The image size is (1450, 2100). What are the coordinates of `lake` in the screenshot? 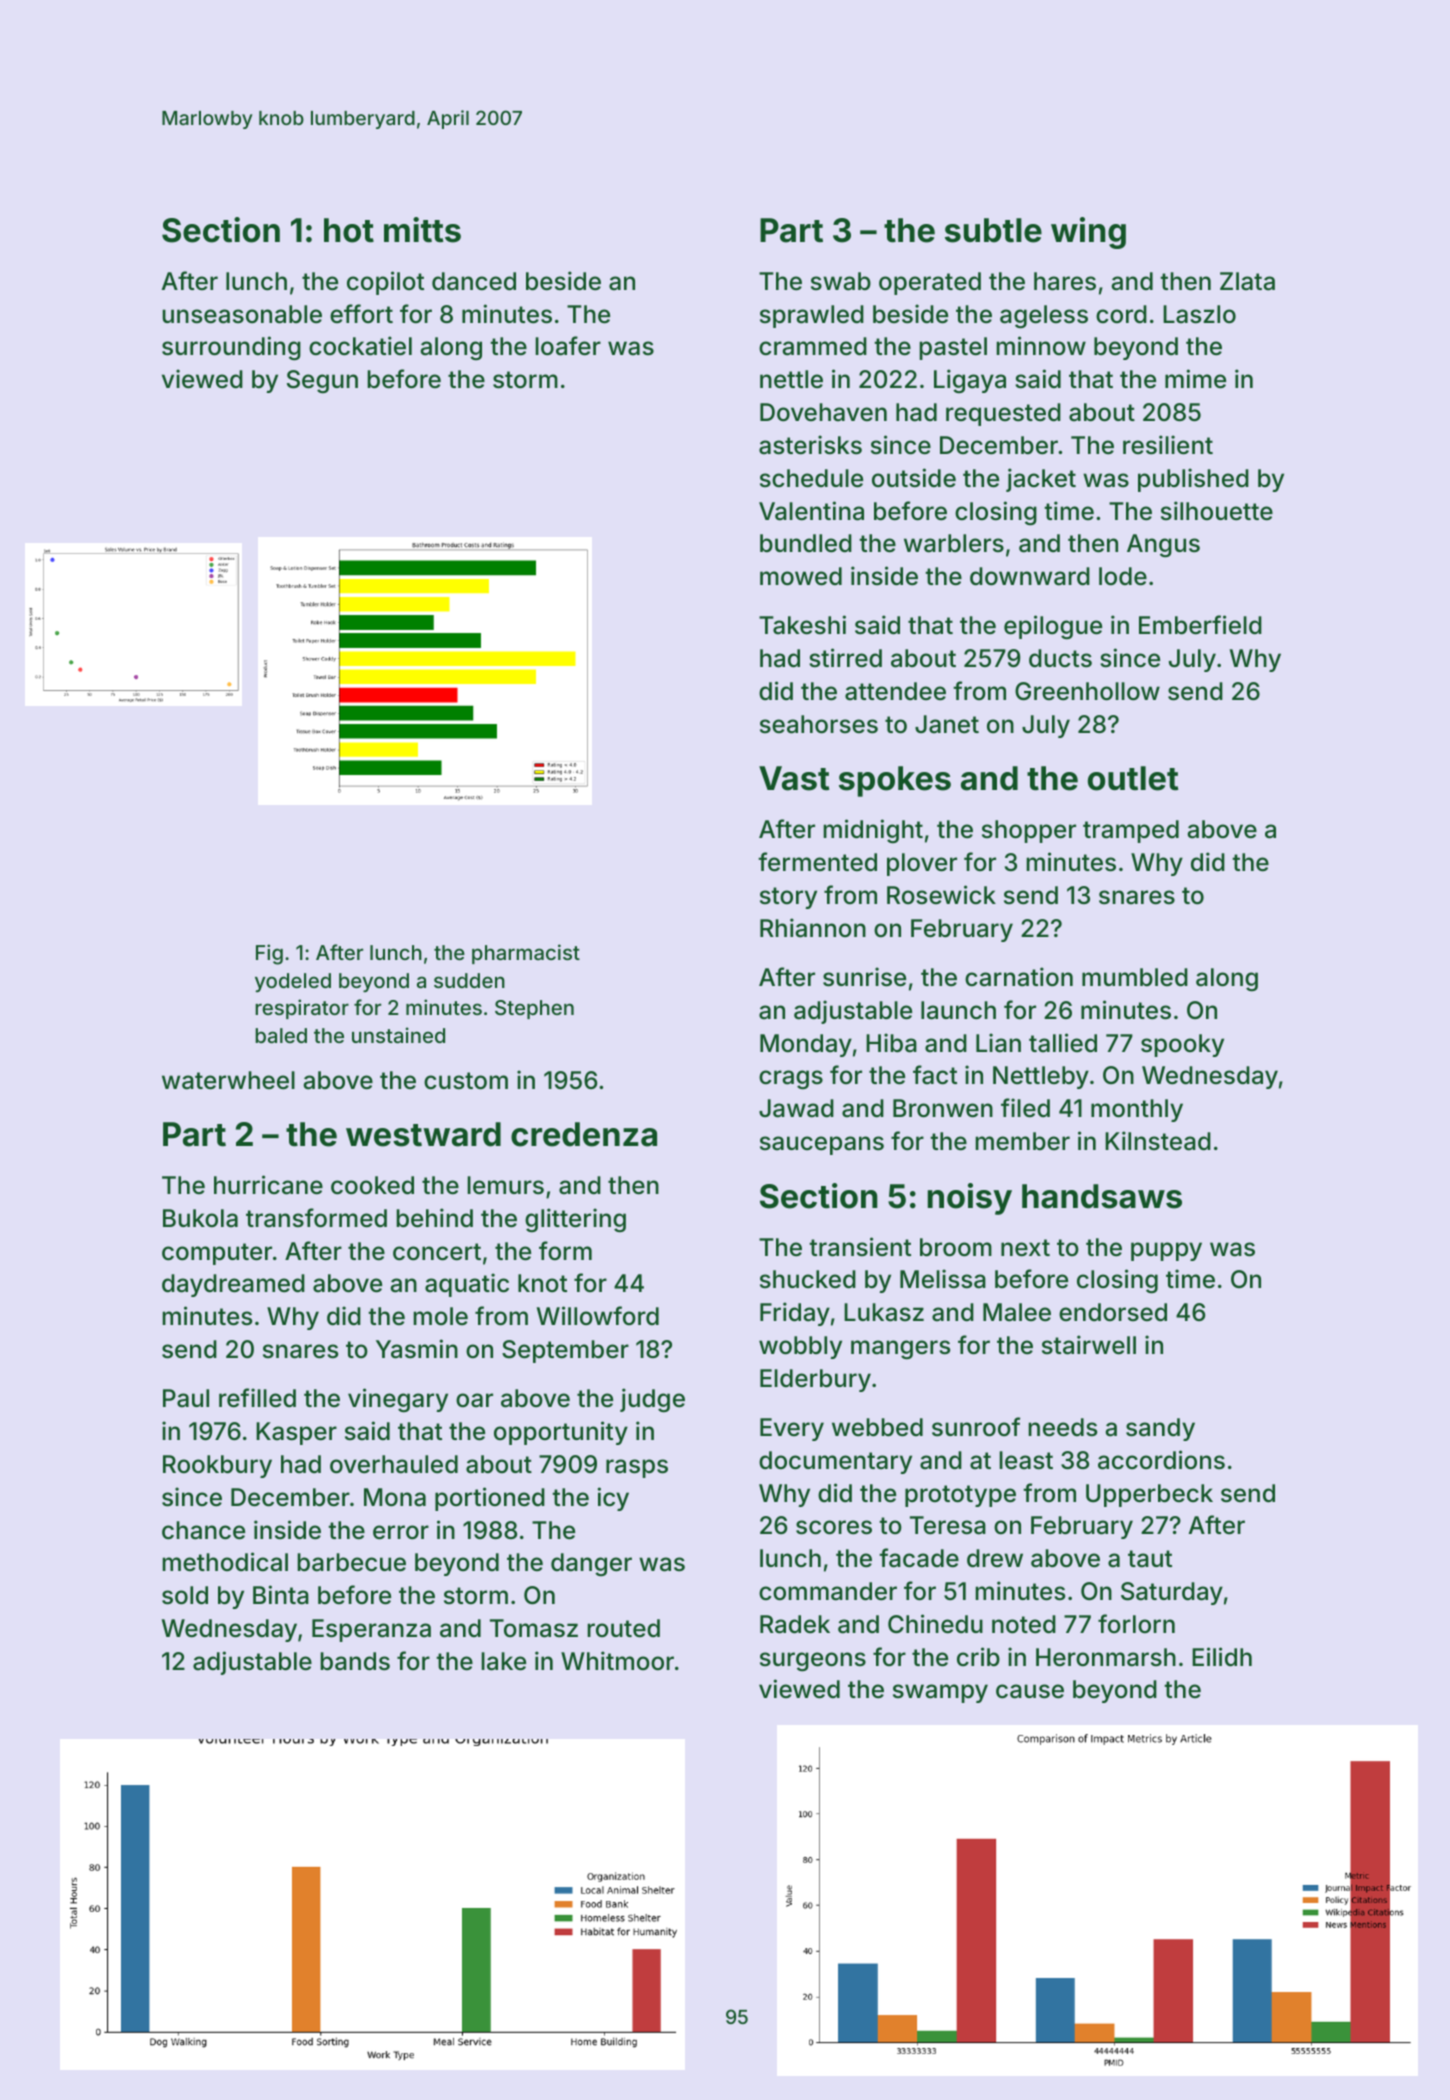 It's located at (503, 1661).
